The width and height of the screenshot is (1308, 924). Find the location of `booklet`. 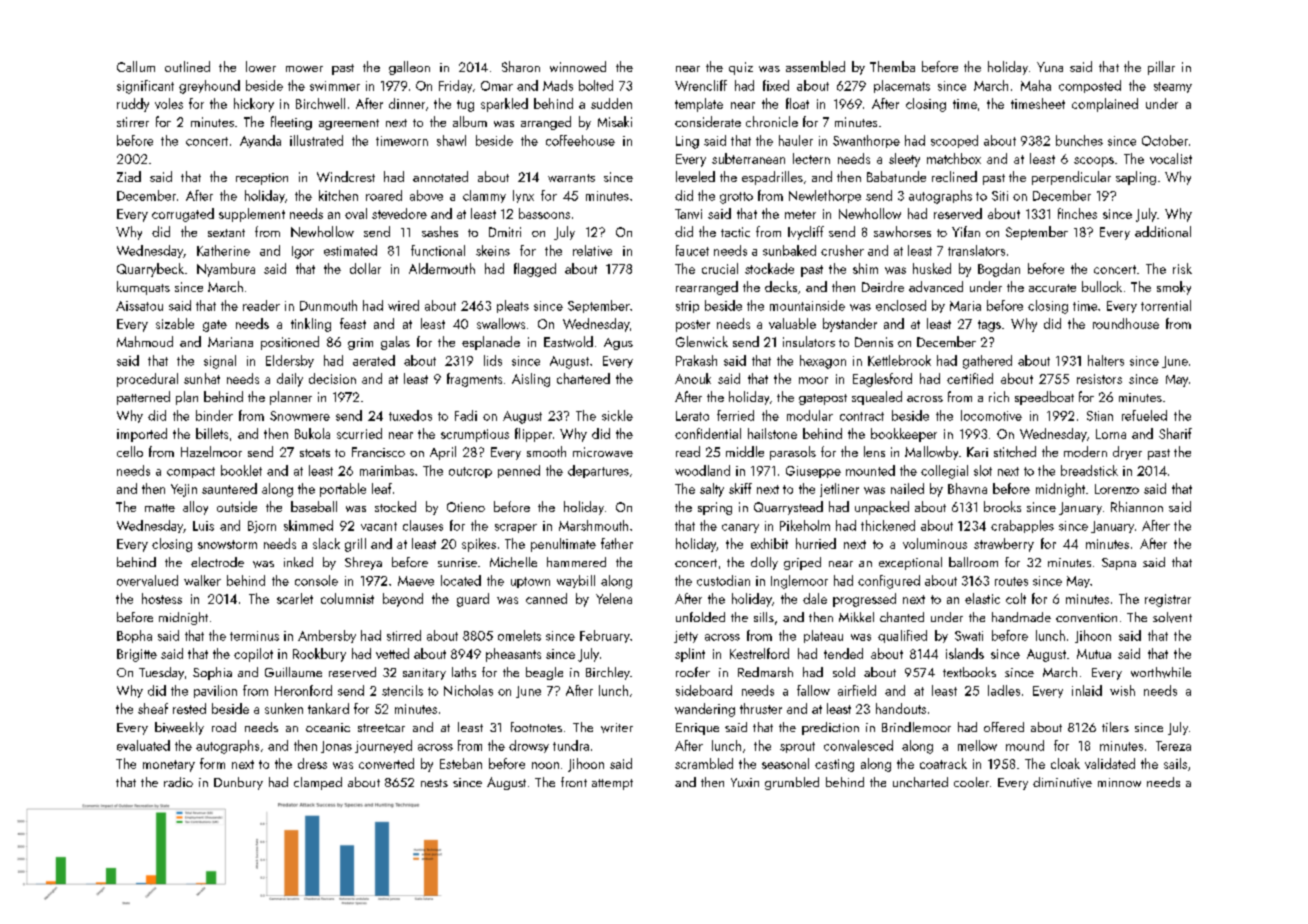

booklet is located at coordinates (241, 470).
